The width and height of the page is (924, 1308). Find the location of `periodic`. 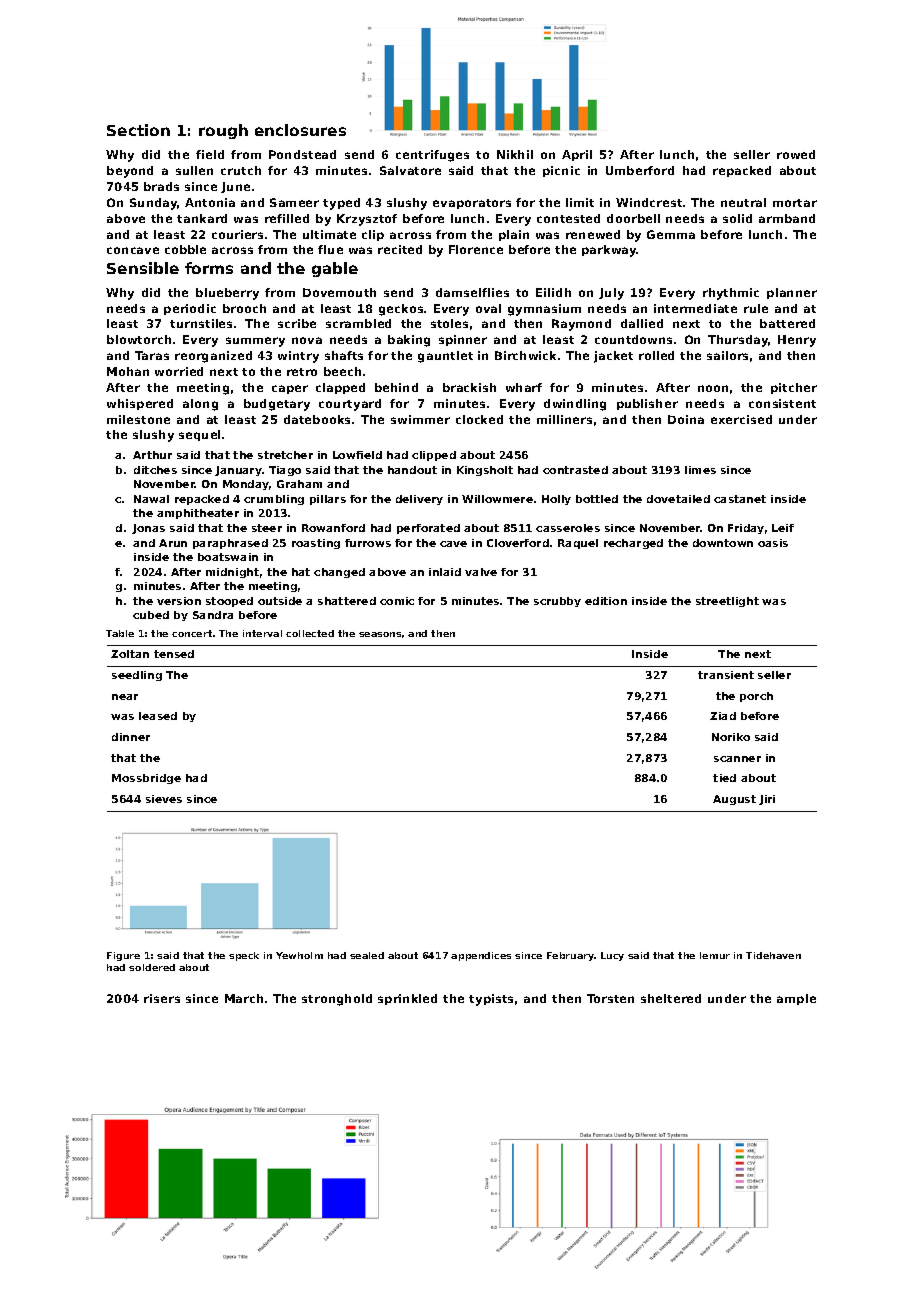

periodic is located at coordinates (190, 309).
